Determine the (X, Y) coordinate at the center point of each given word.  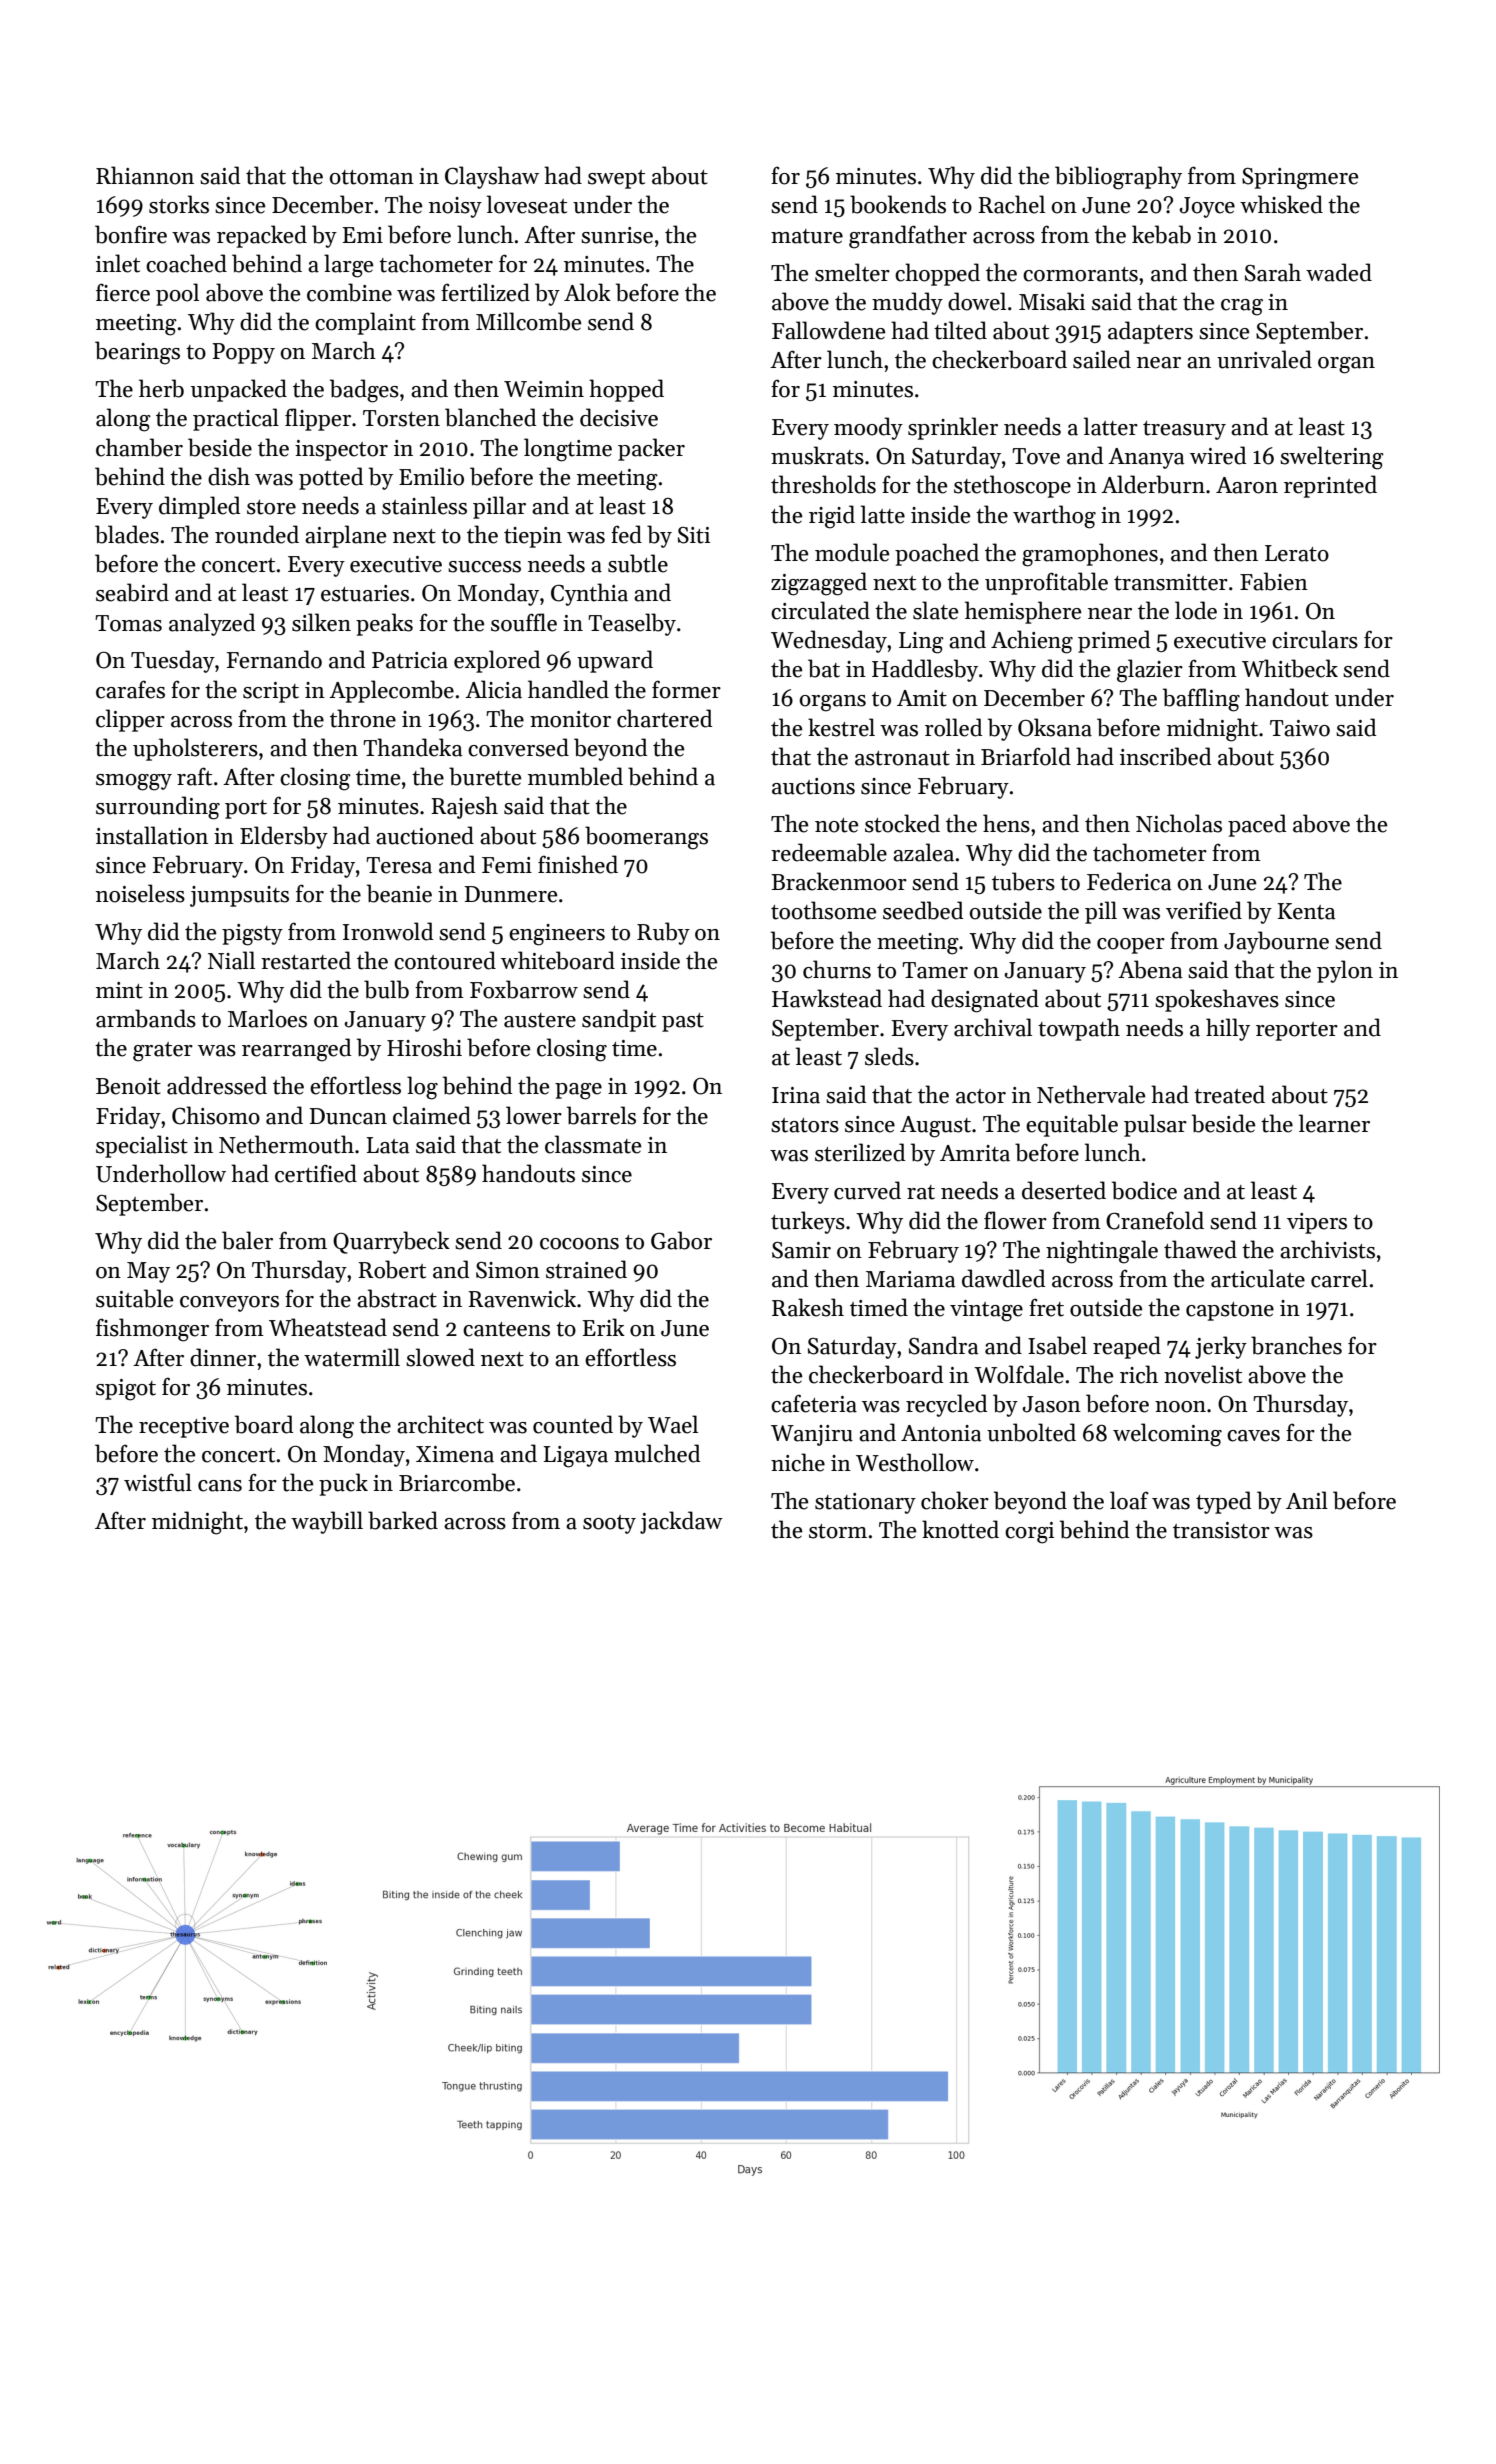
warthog (1054, 517)
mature (807, 236)
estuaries (365, 593)
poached (937, 554)
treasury (1184, 430)
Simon (508, 1270)
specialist (142, 1146)
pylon (1345, 971)
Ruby (663, 933)
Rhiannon (145, 175)
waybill (327, 1522)
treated (1229, 1094)
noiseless (140, 893)
